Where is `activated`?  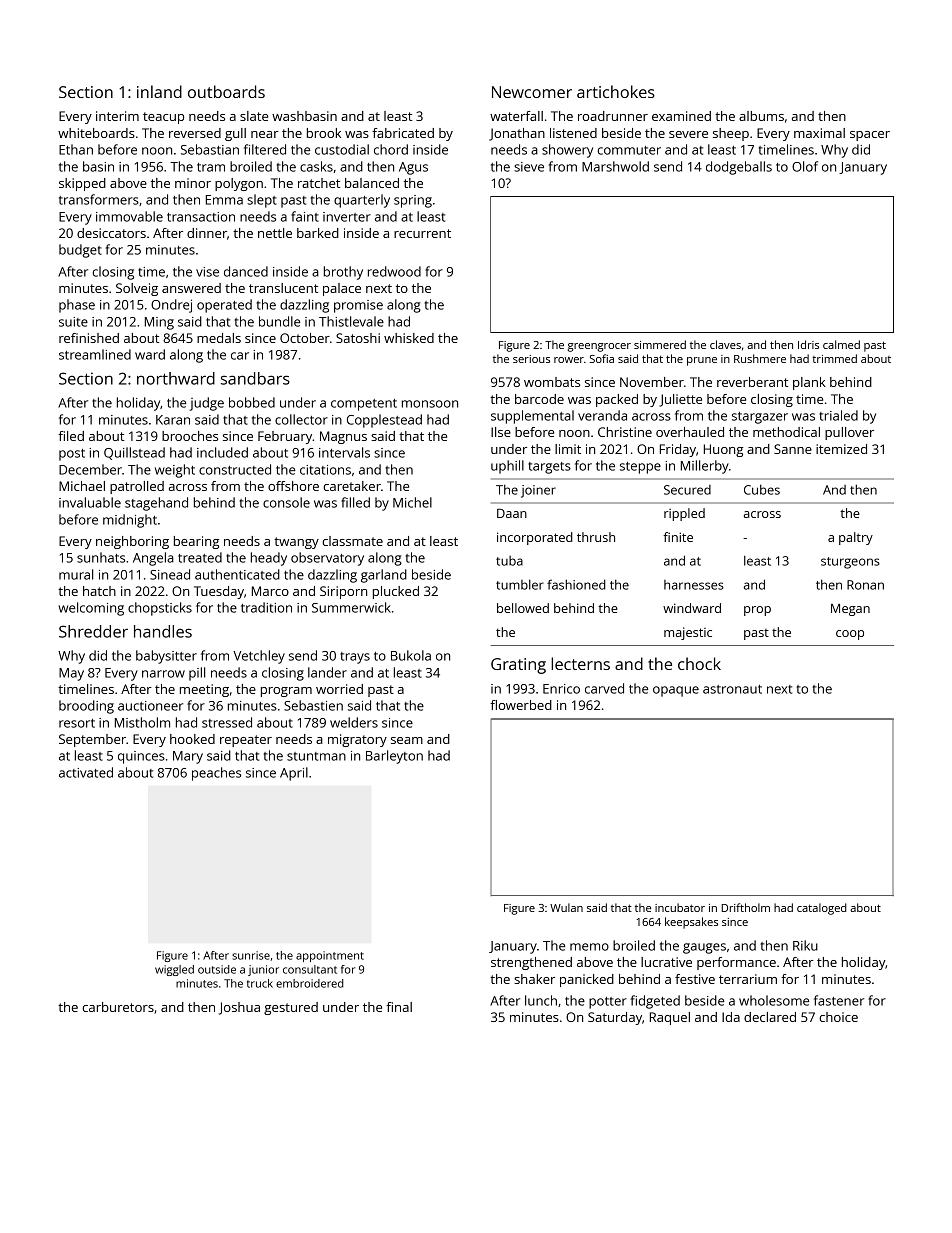
activated is located at coordinates (86, 772).
